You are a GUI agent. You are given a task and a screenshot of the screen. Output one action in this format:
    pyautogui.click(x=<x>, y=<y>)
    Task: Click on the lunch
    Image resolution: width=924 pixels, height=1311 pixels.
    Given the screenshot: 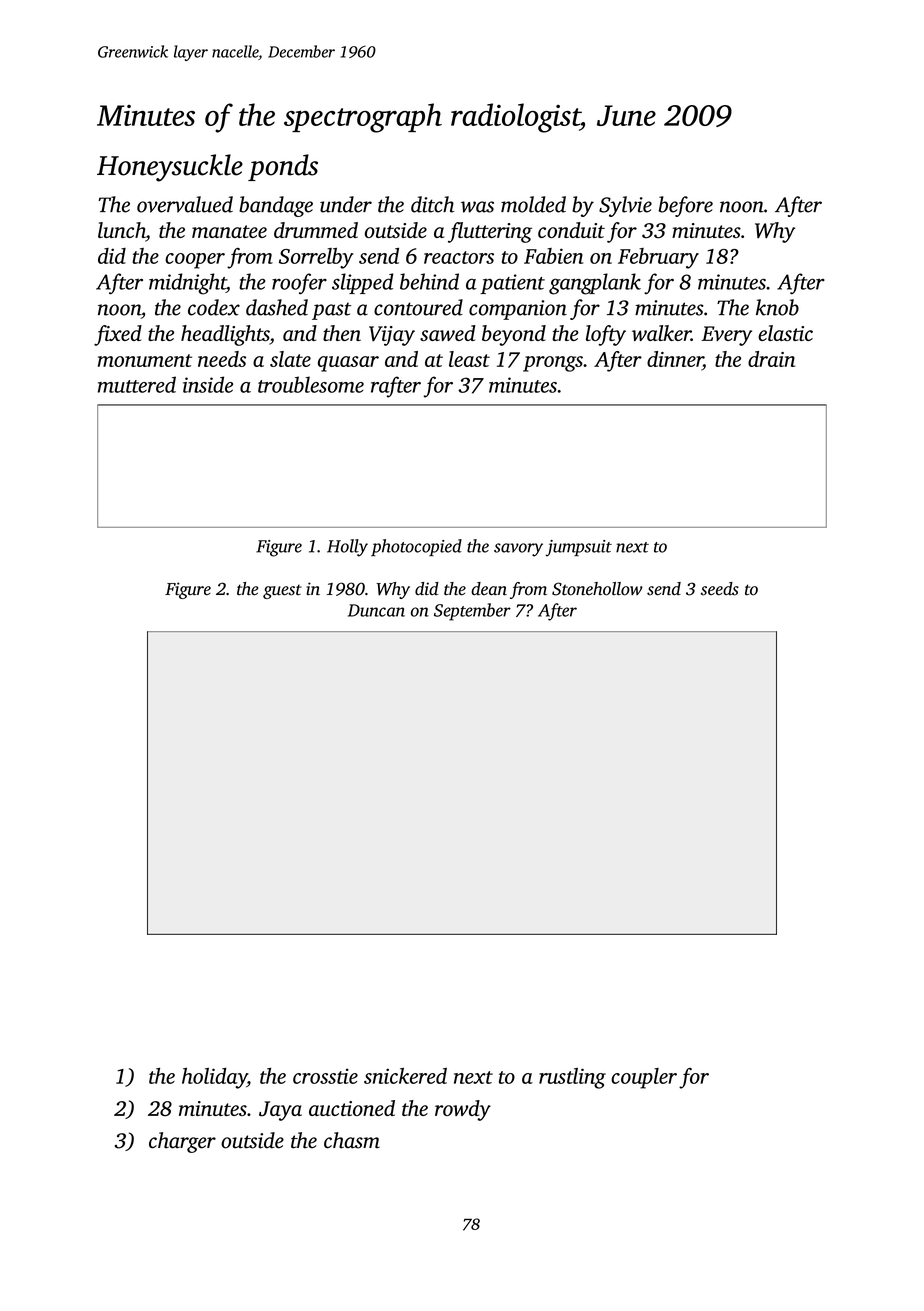 What is the action you would take?
    pyautogui.click(x=122, y=231)
